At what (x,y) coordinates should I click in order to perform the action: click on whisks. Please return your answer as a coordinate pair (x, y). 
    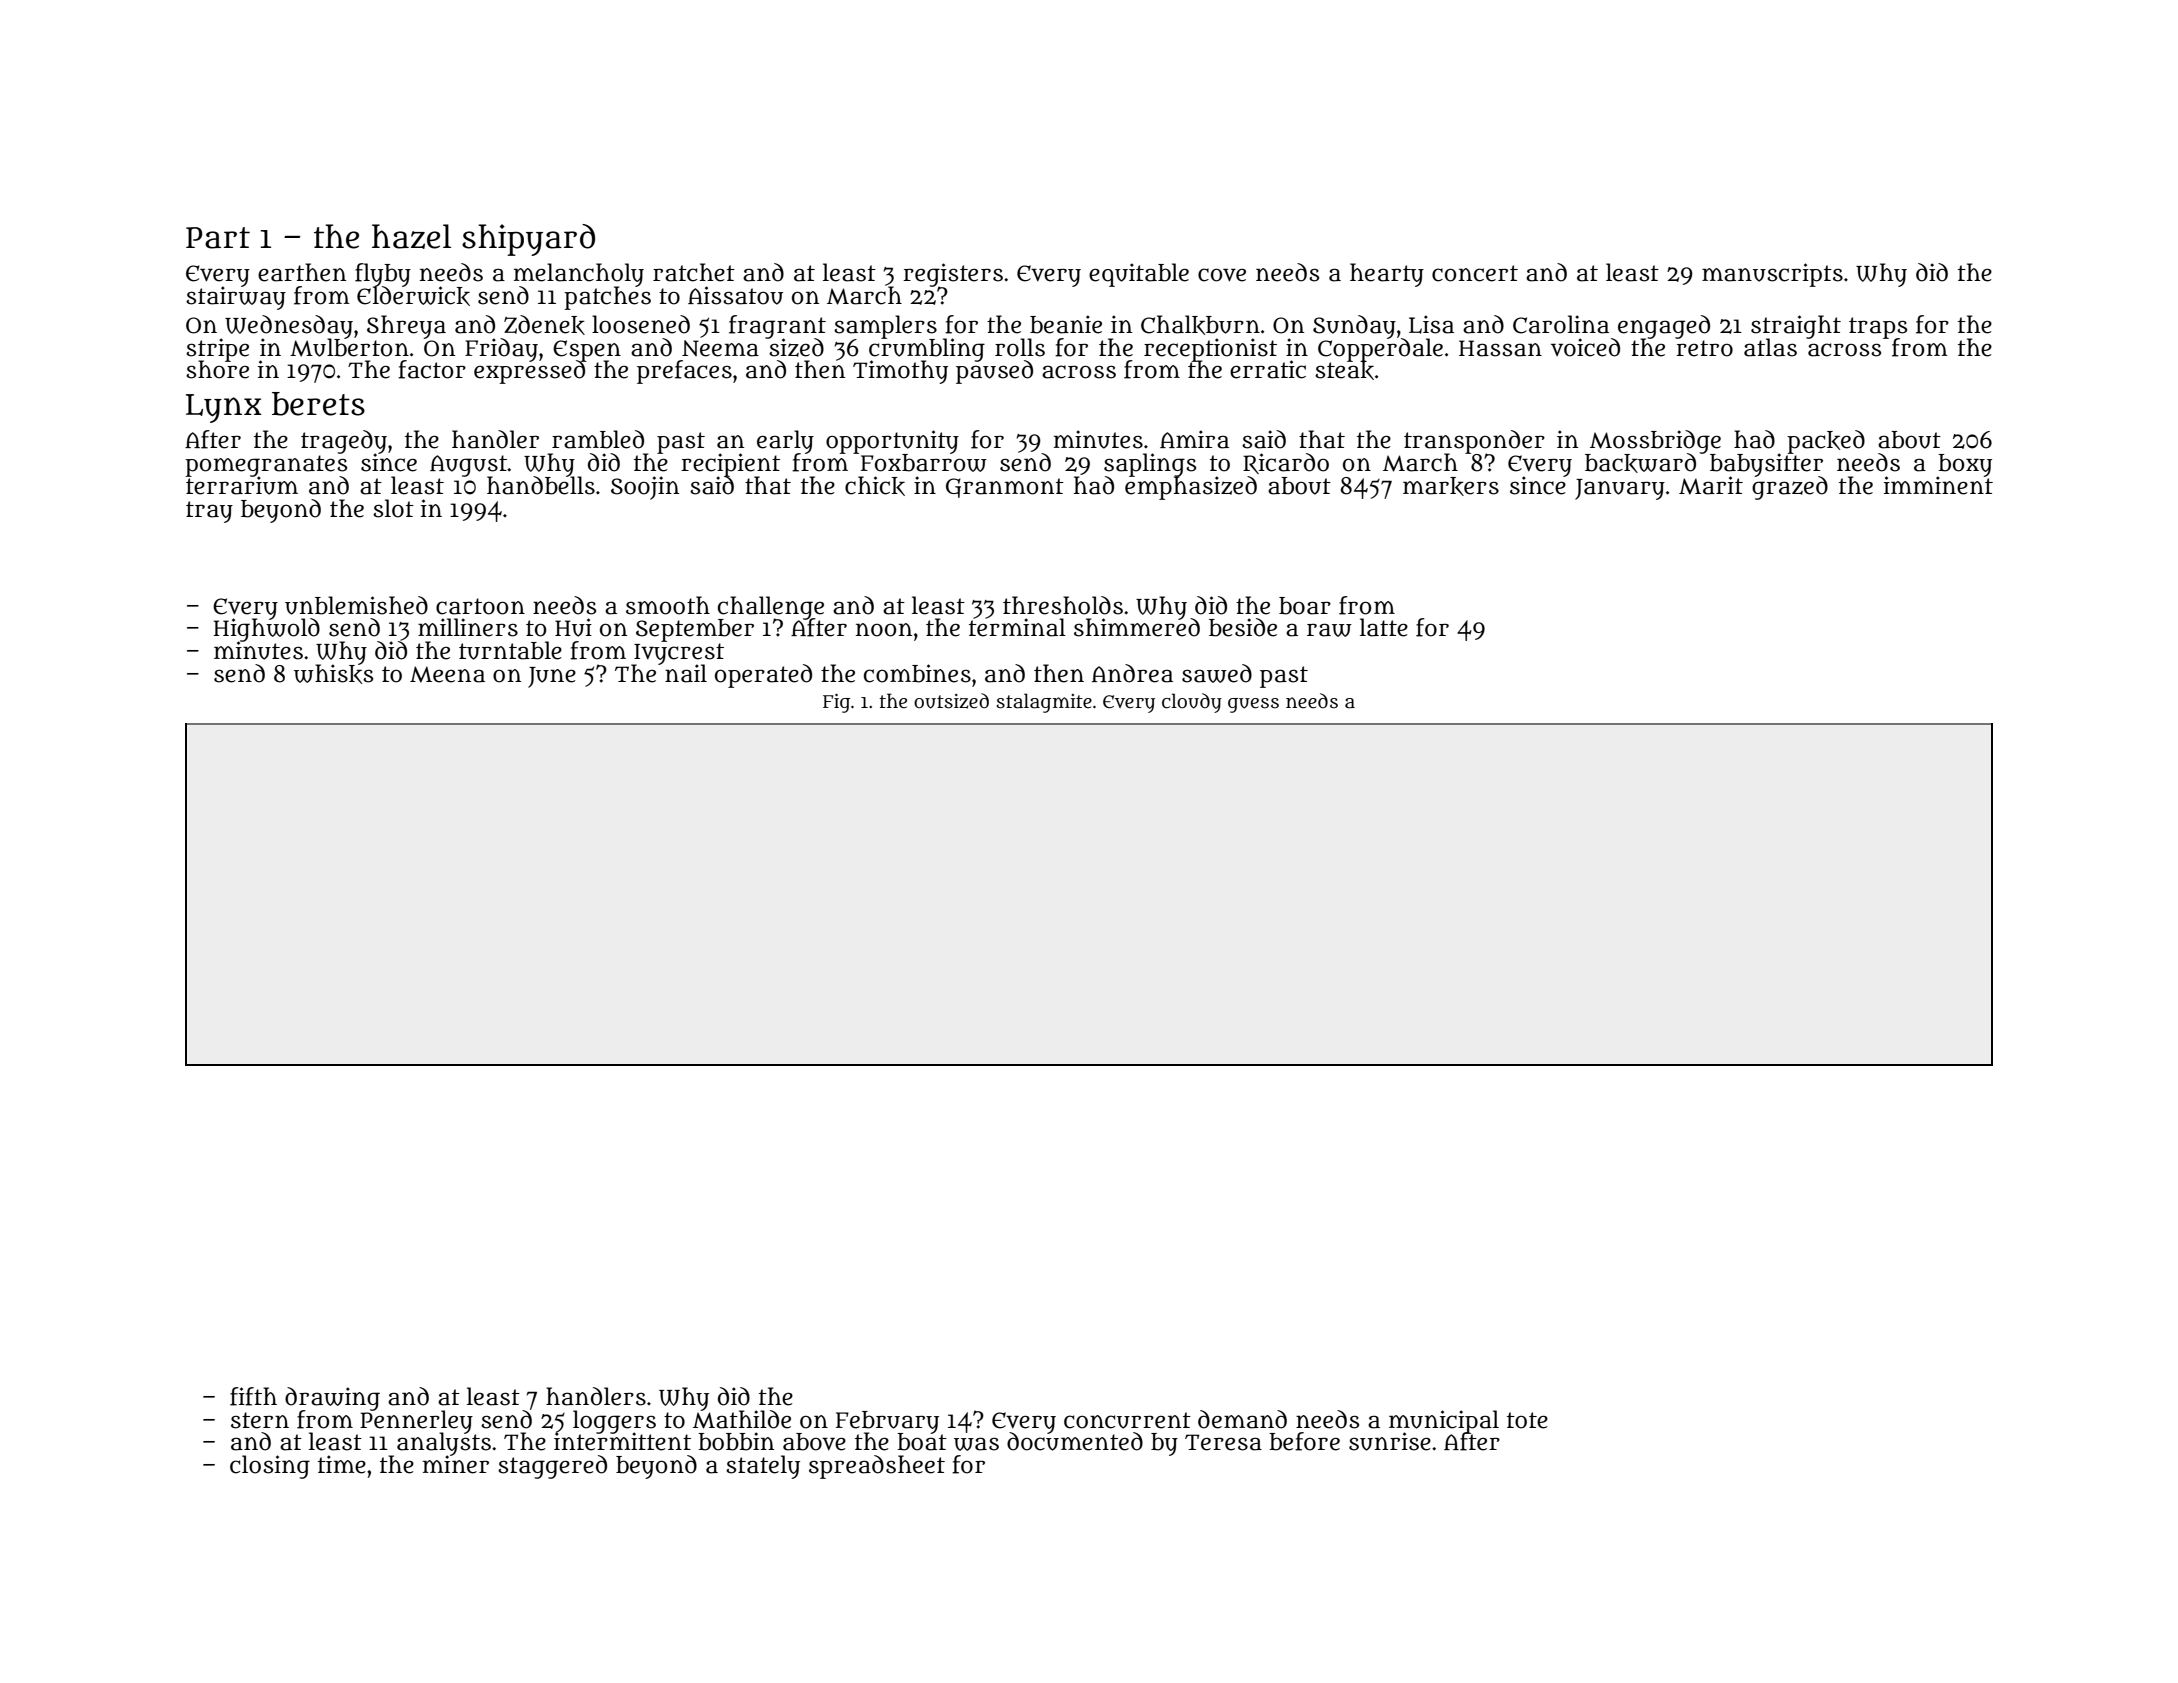
    Looking at the image, I should click on (333, 674).
